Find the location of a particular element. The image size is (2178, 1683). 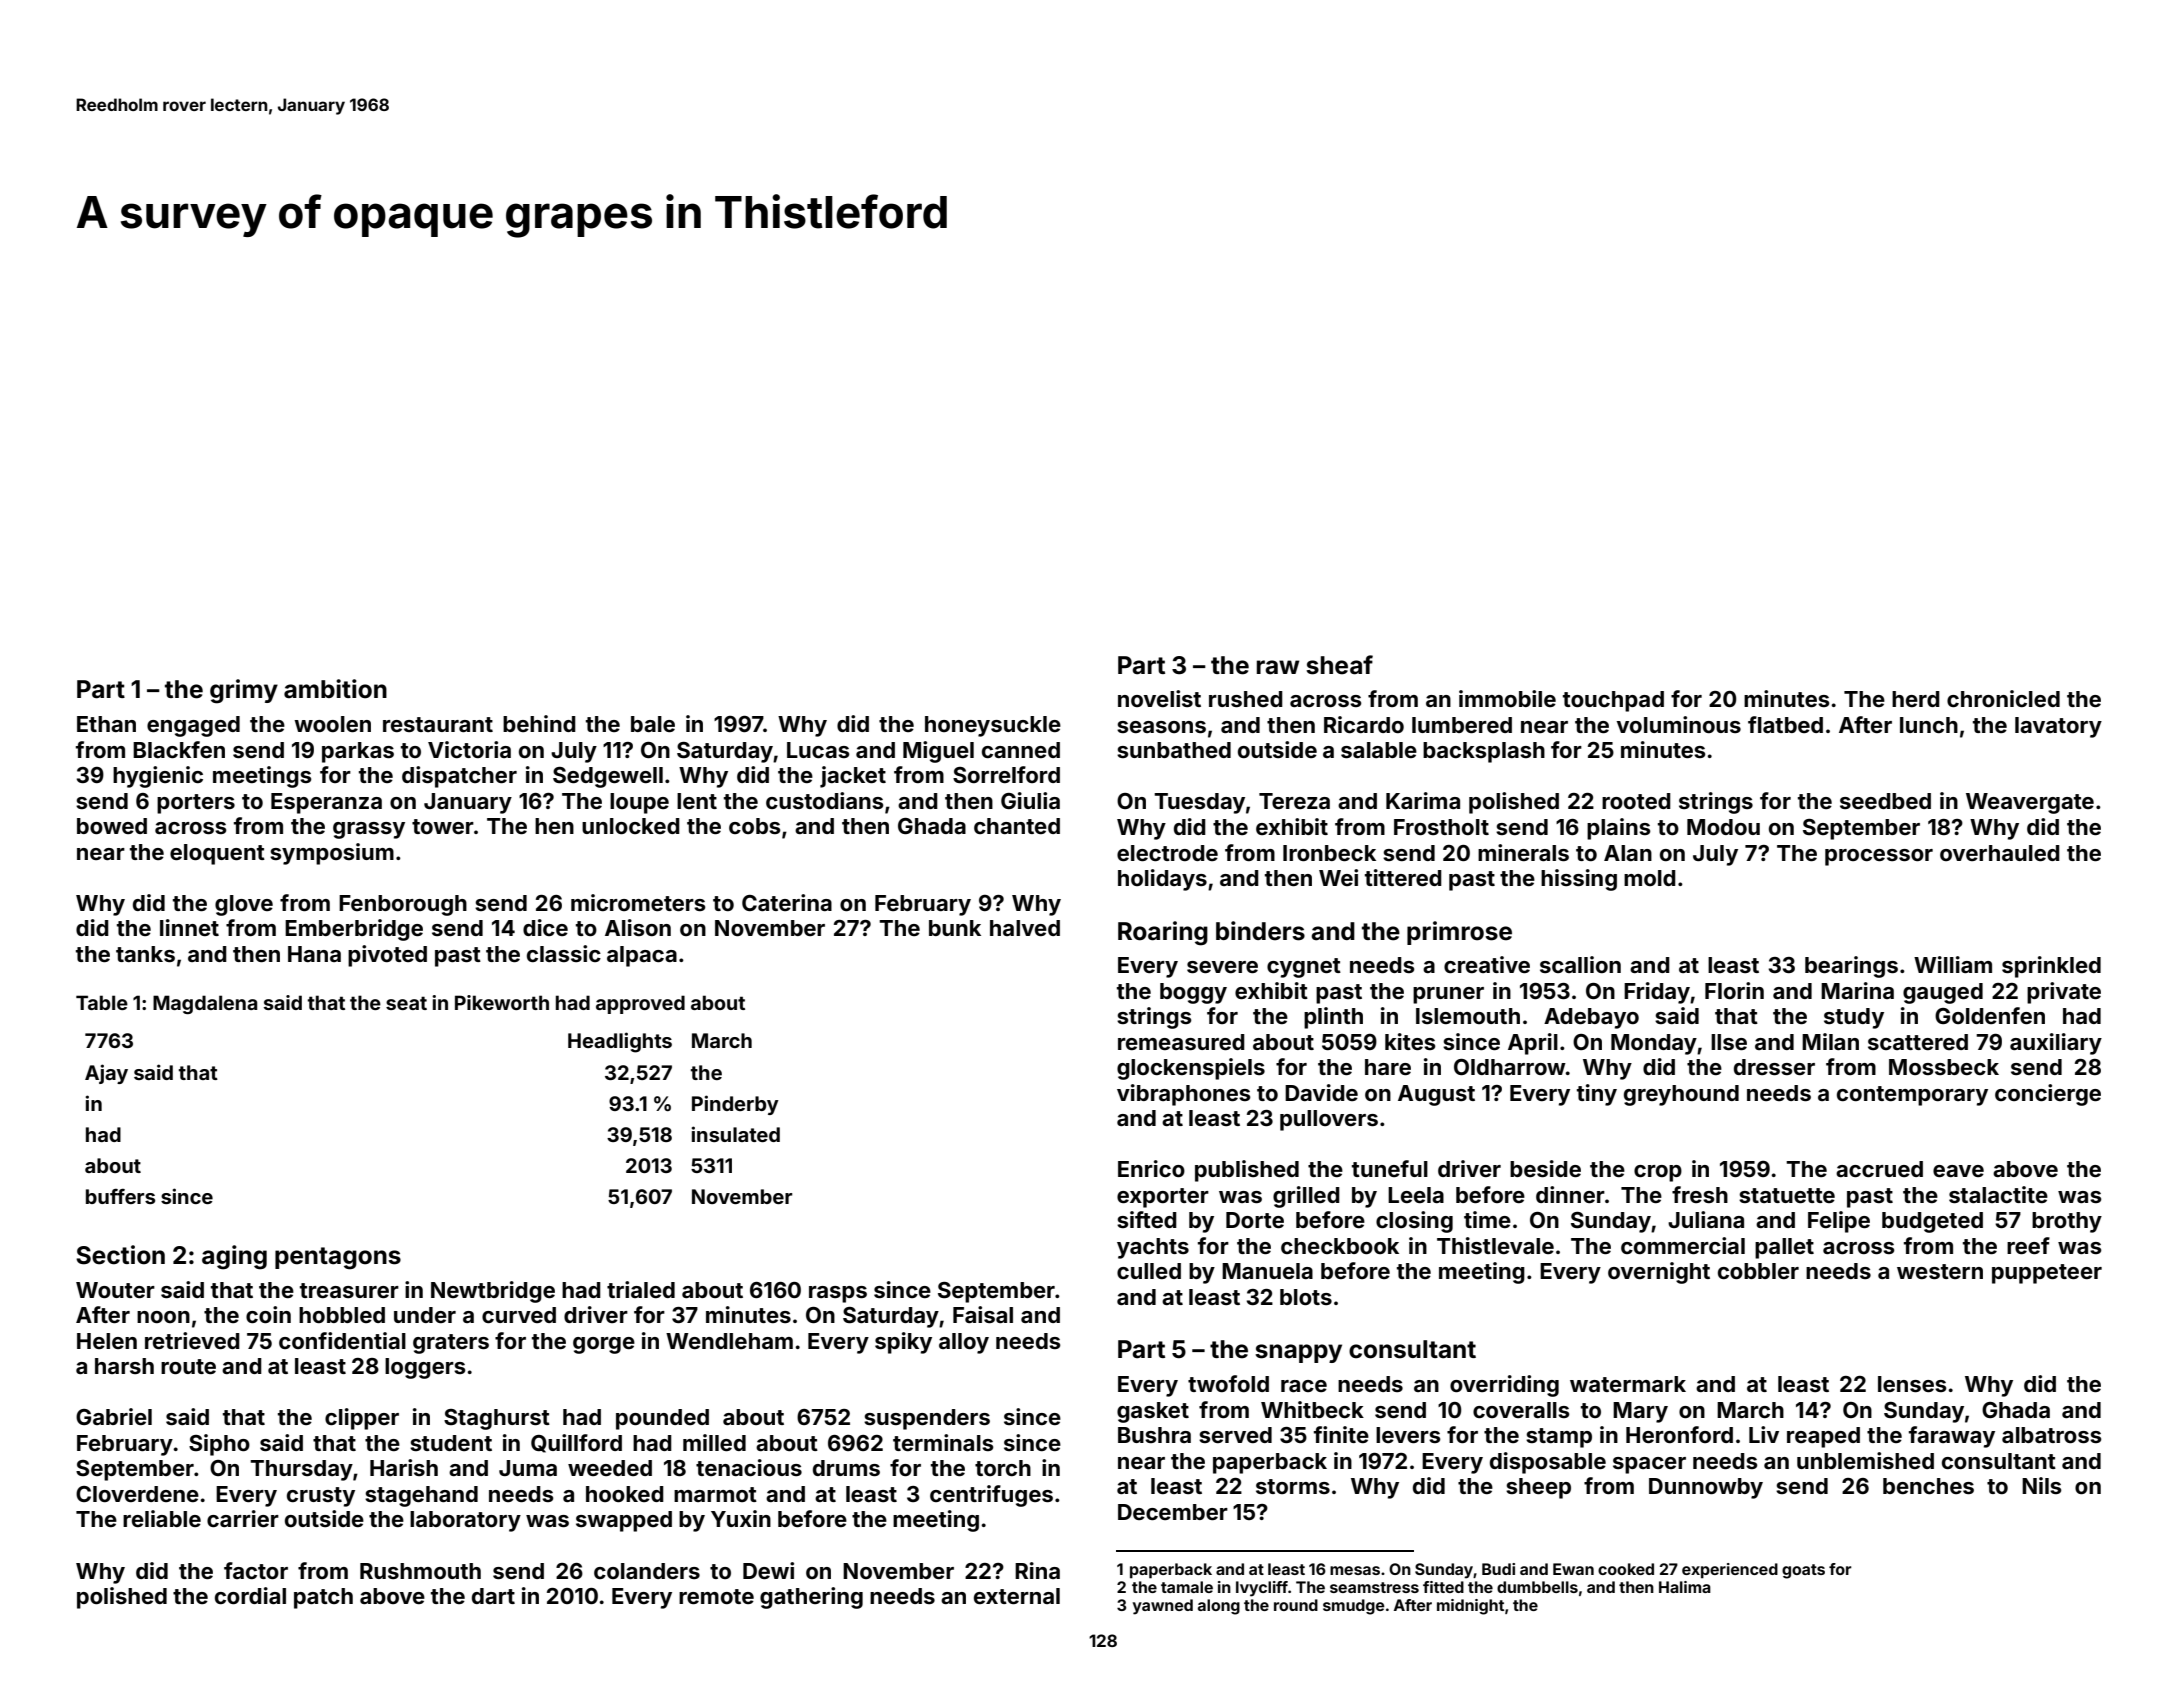

drums is located at coordinates (846, 1468).
